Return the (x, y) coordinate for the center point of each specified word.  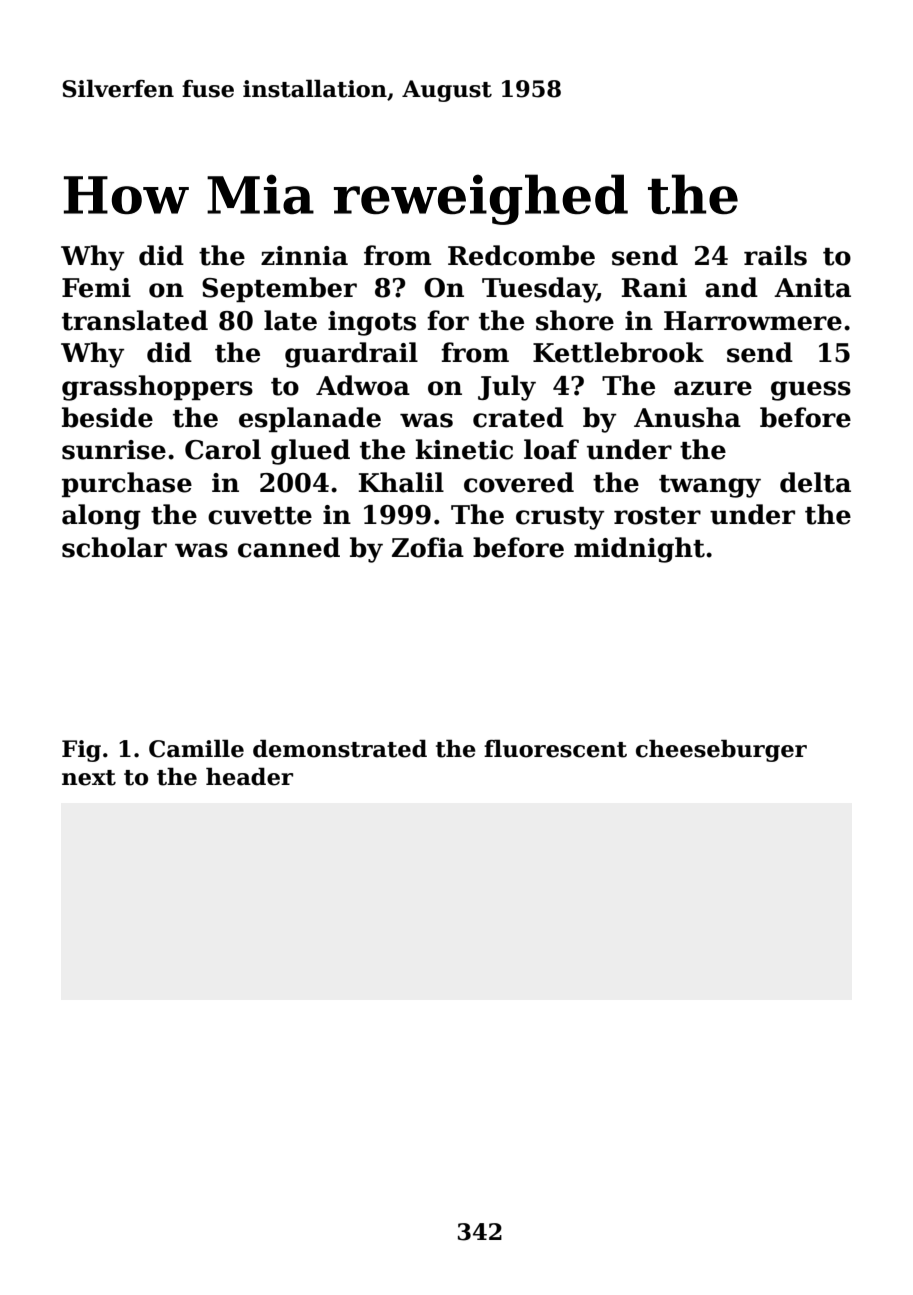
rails (775, 255)
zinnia (304, 256)
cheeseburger (721, 750)
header (249, 776)
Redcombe (521, 255)
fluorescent (555, 748)
